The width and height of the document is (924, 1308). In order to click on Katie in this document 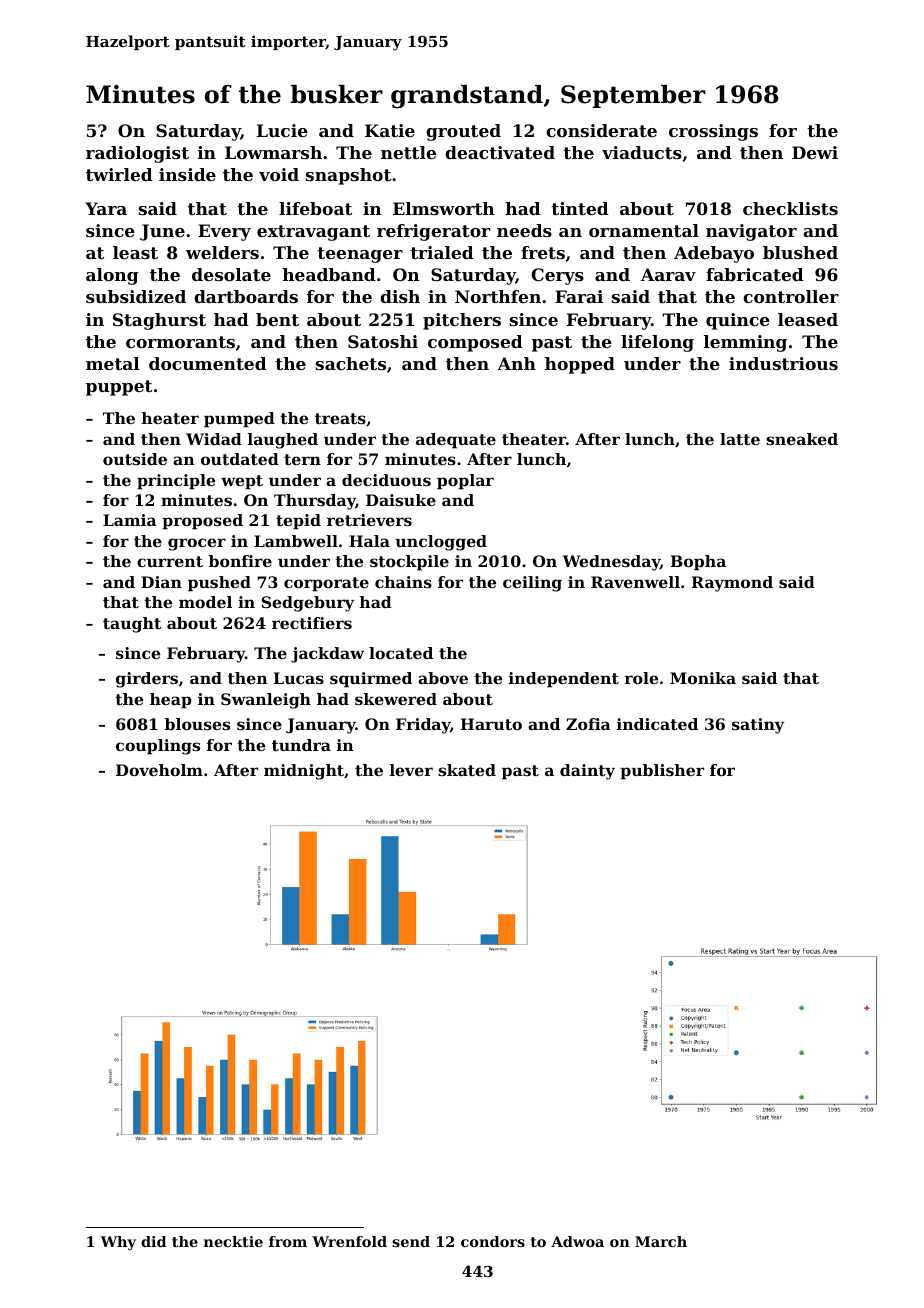, I will do `click(390, 130)`.
